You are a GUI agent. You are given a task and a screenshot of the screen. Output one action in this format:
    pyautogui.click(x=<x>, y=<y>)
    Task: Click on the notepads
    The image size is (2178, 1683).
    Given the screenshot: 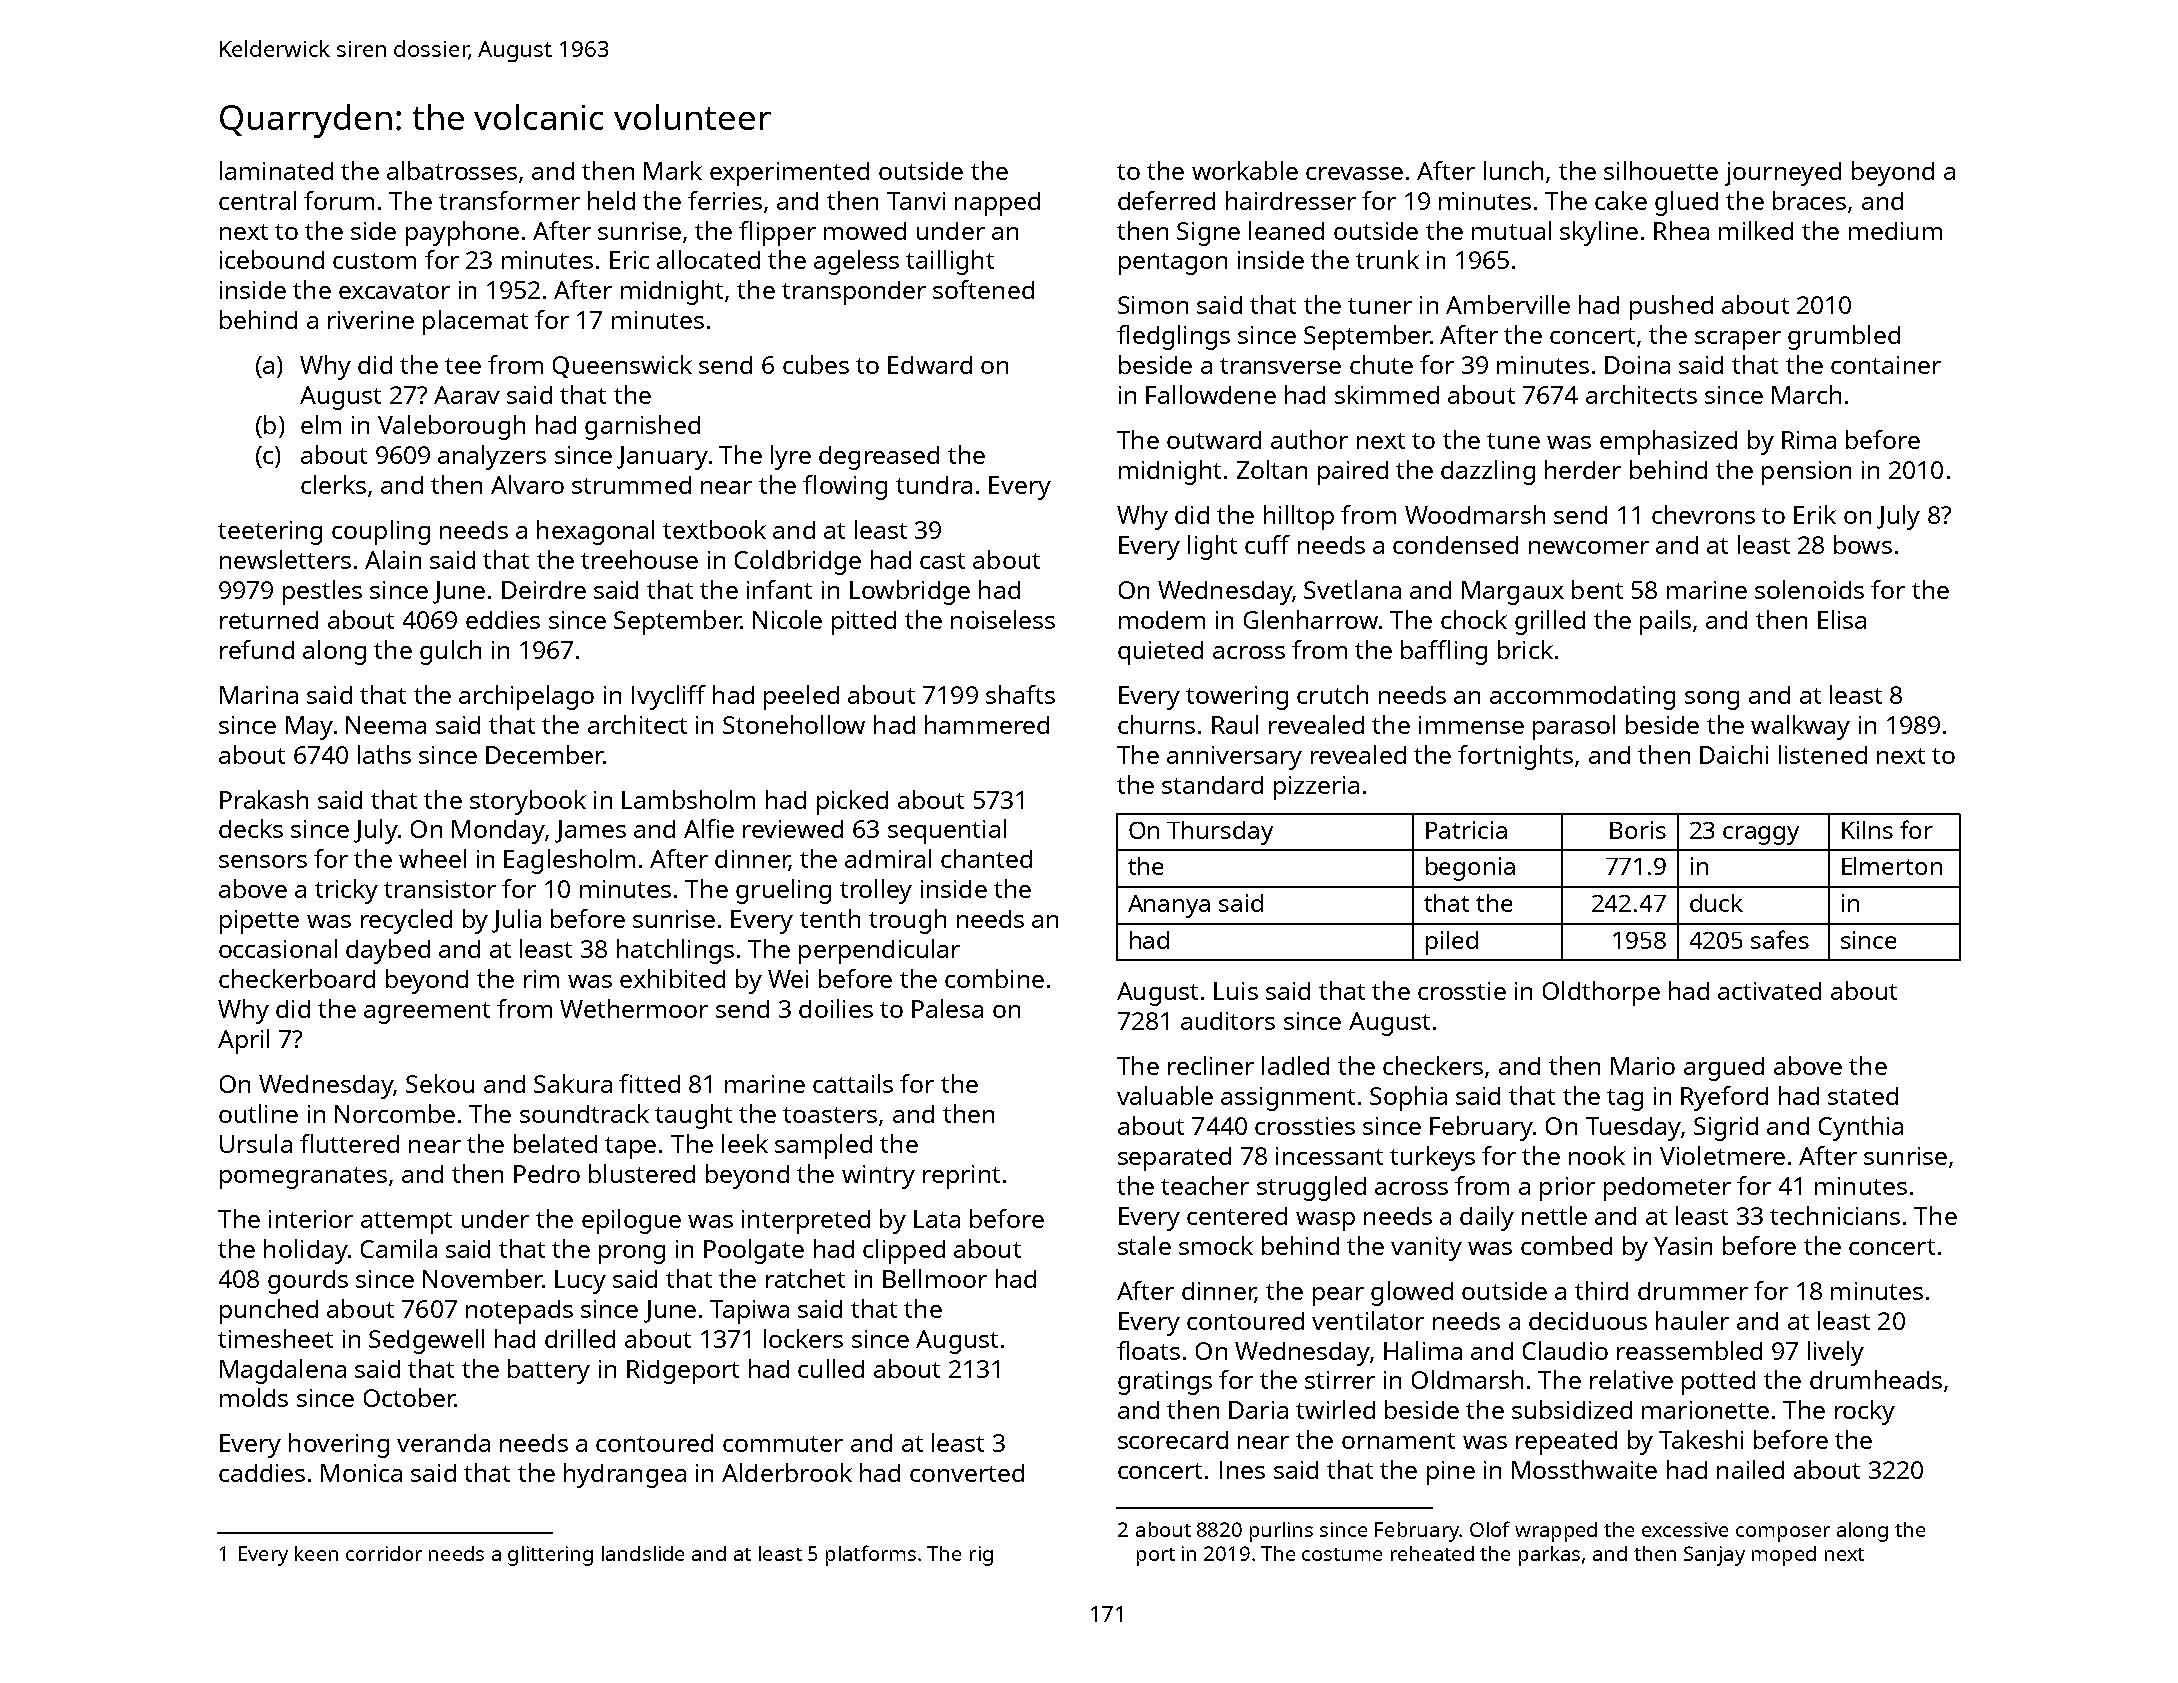 What is the action you would take?
    pyautogui.click(x=519, y=1312)
